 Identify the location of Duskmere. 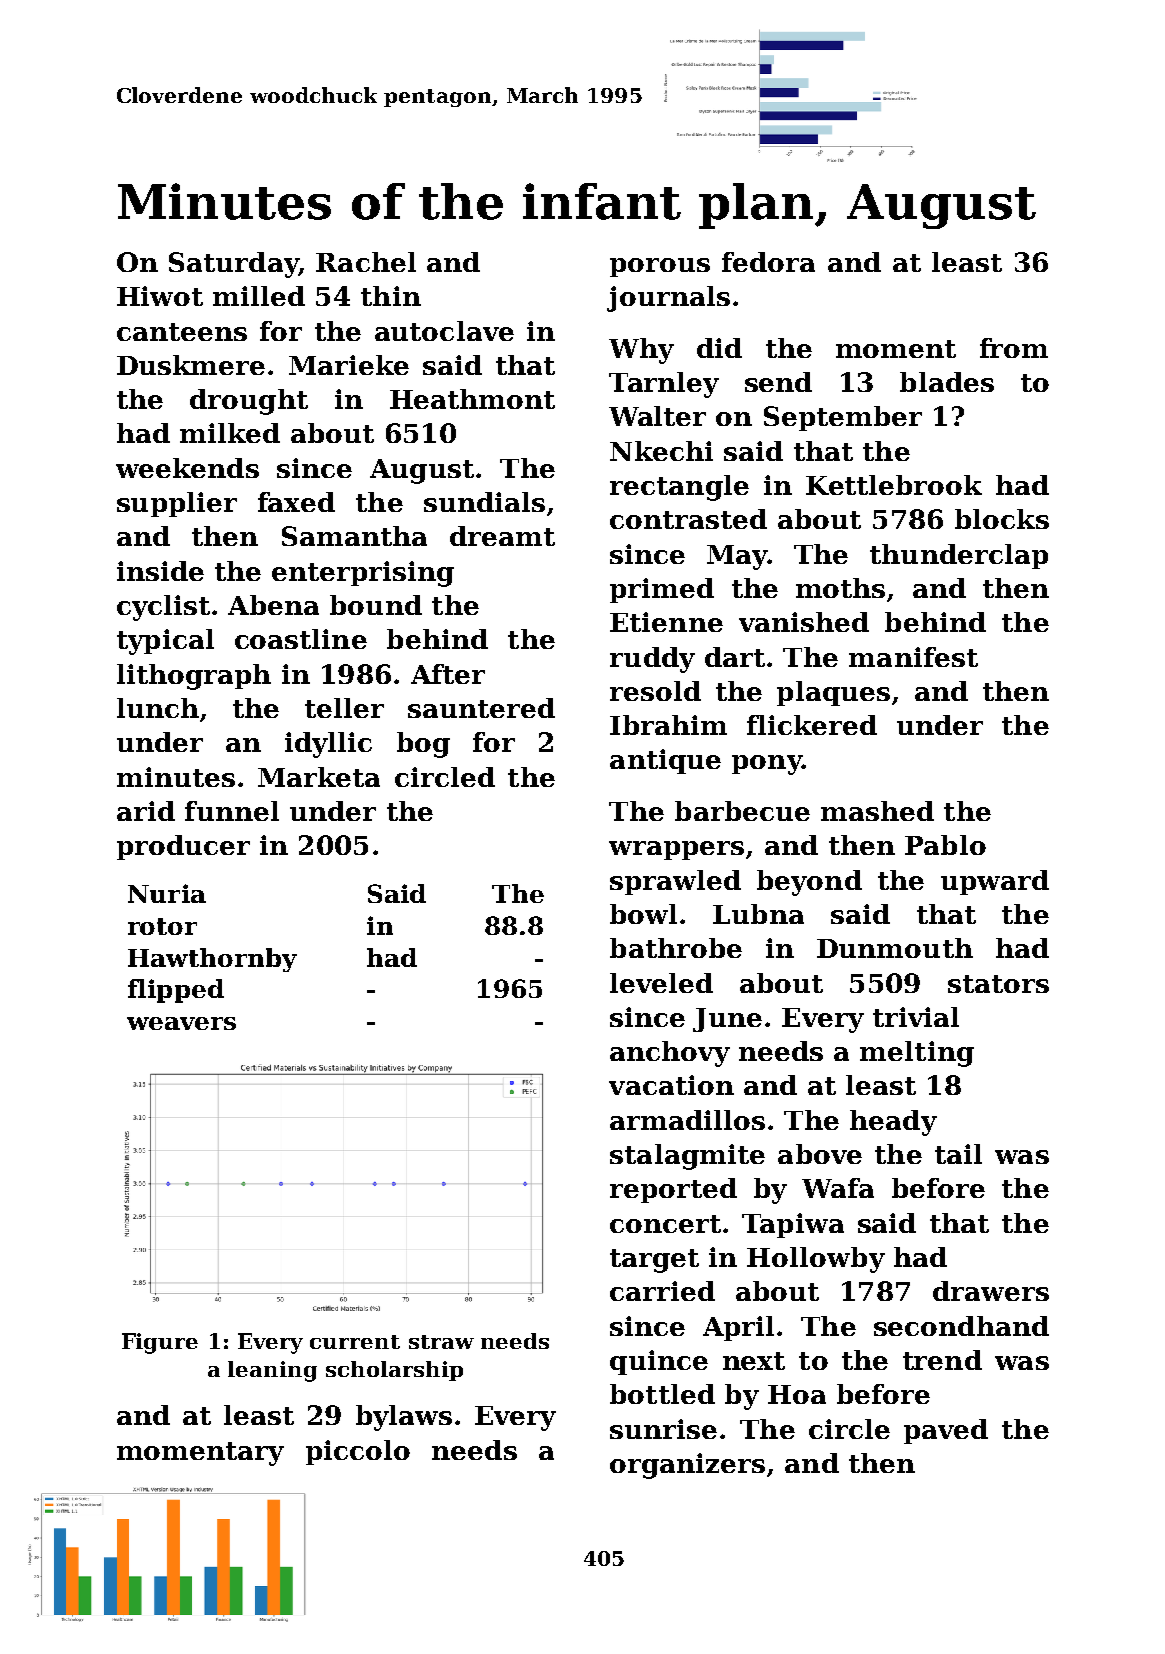
(191, 365).
